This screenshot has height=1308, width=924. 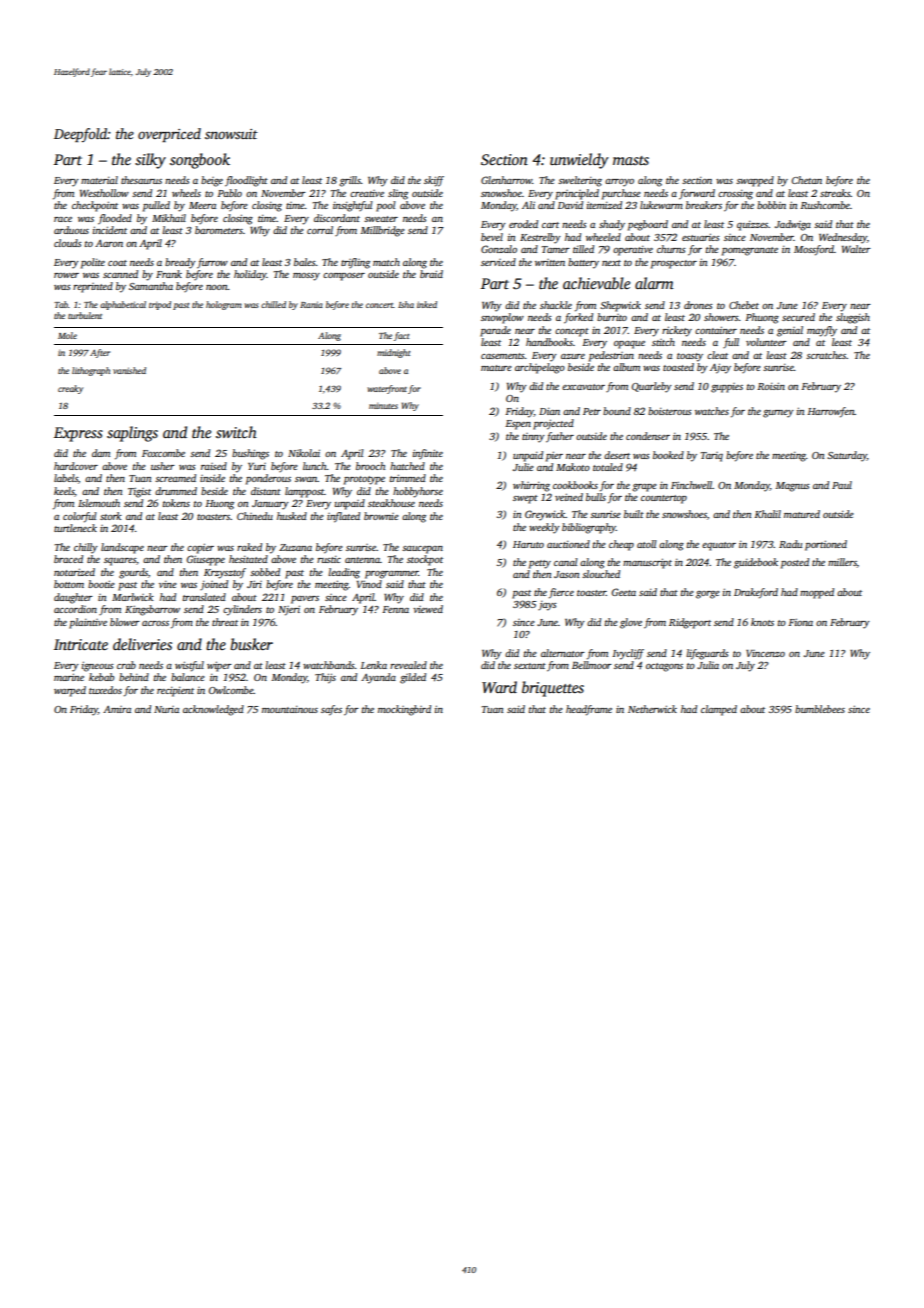 I want to click on Rania, so click(x=311, y=304).
